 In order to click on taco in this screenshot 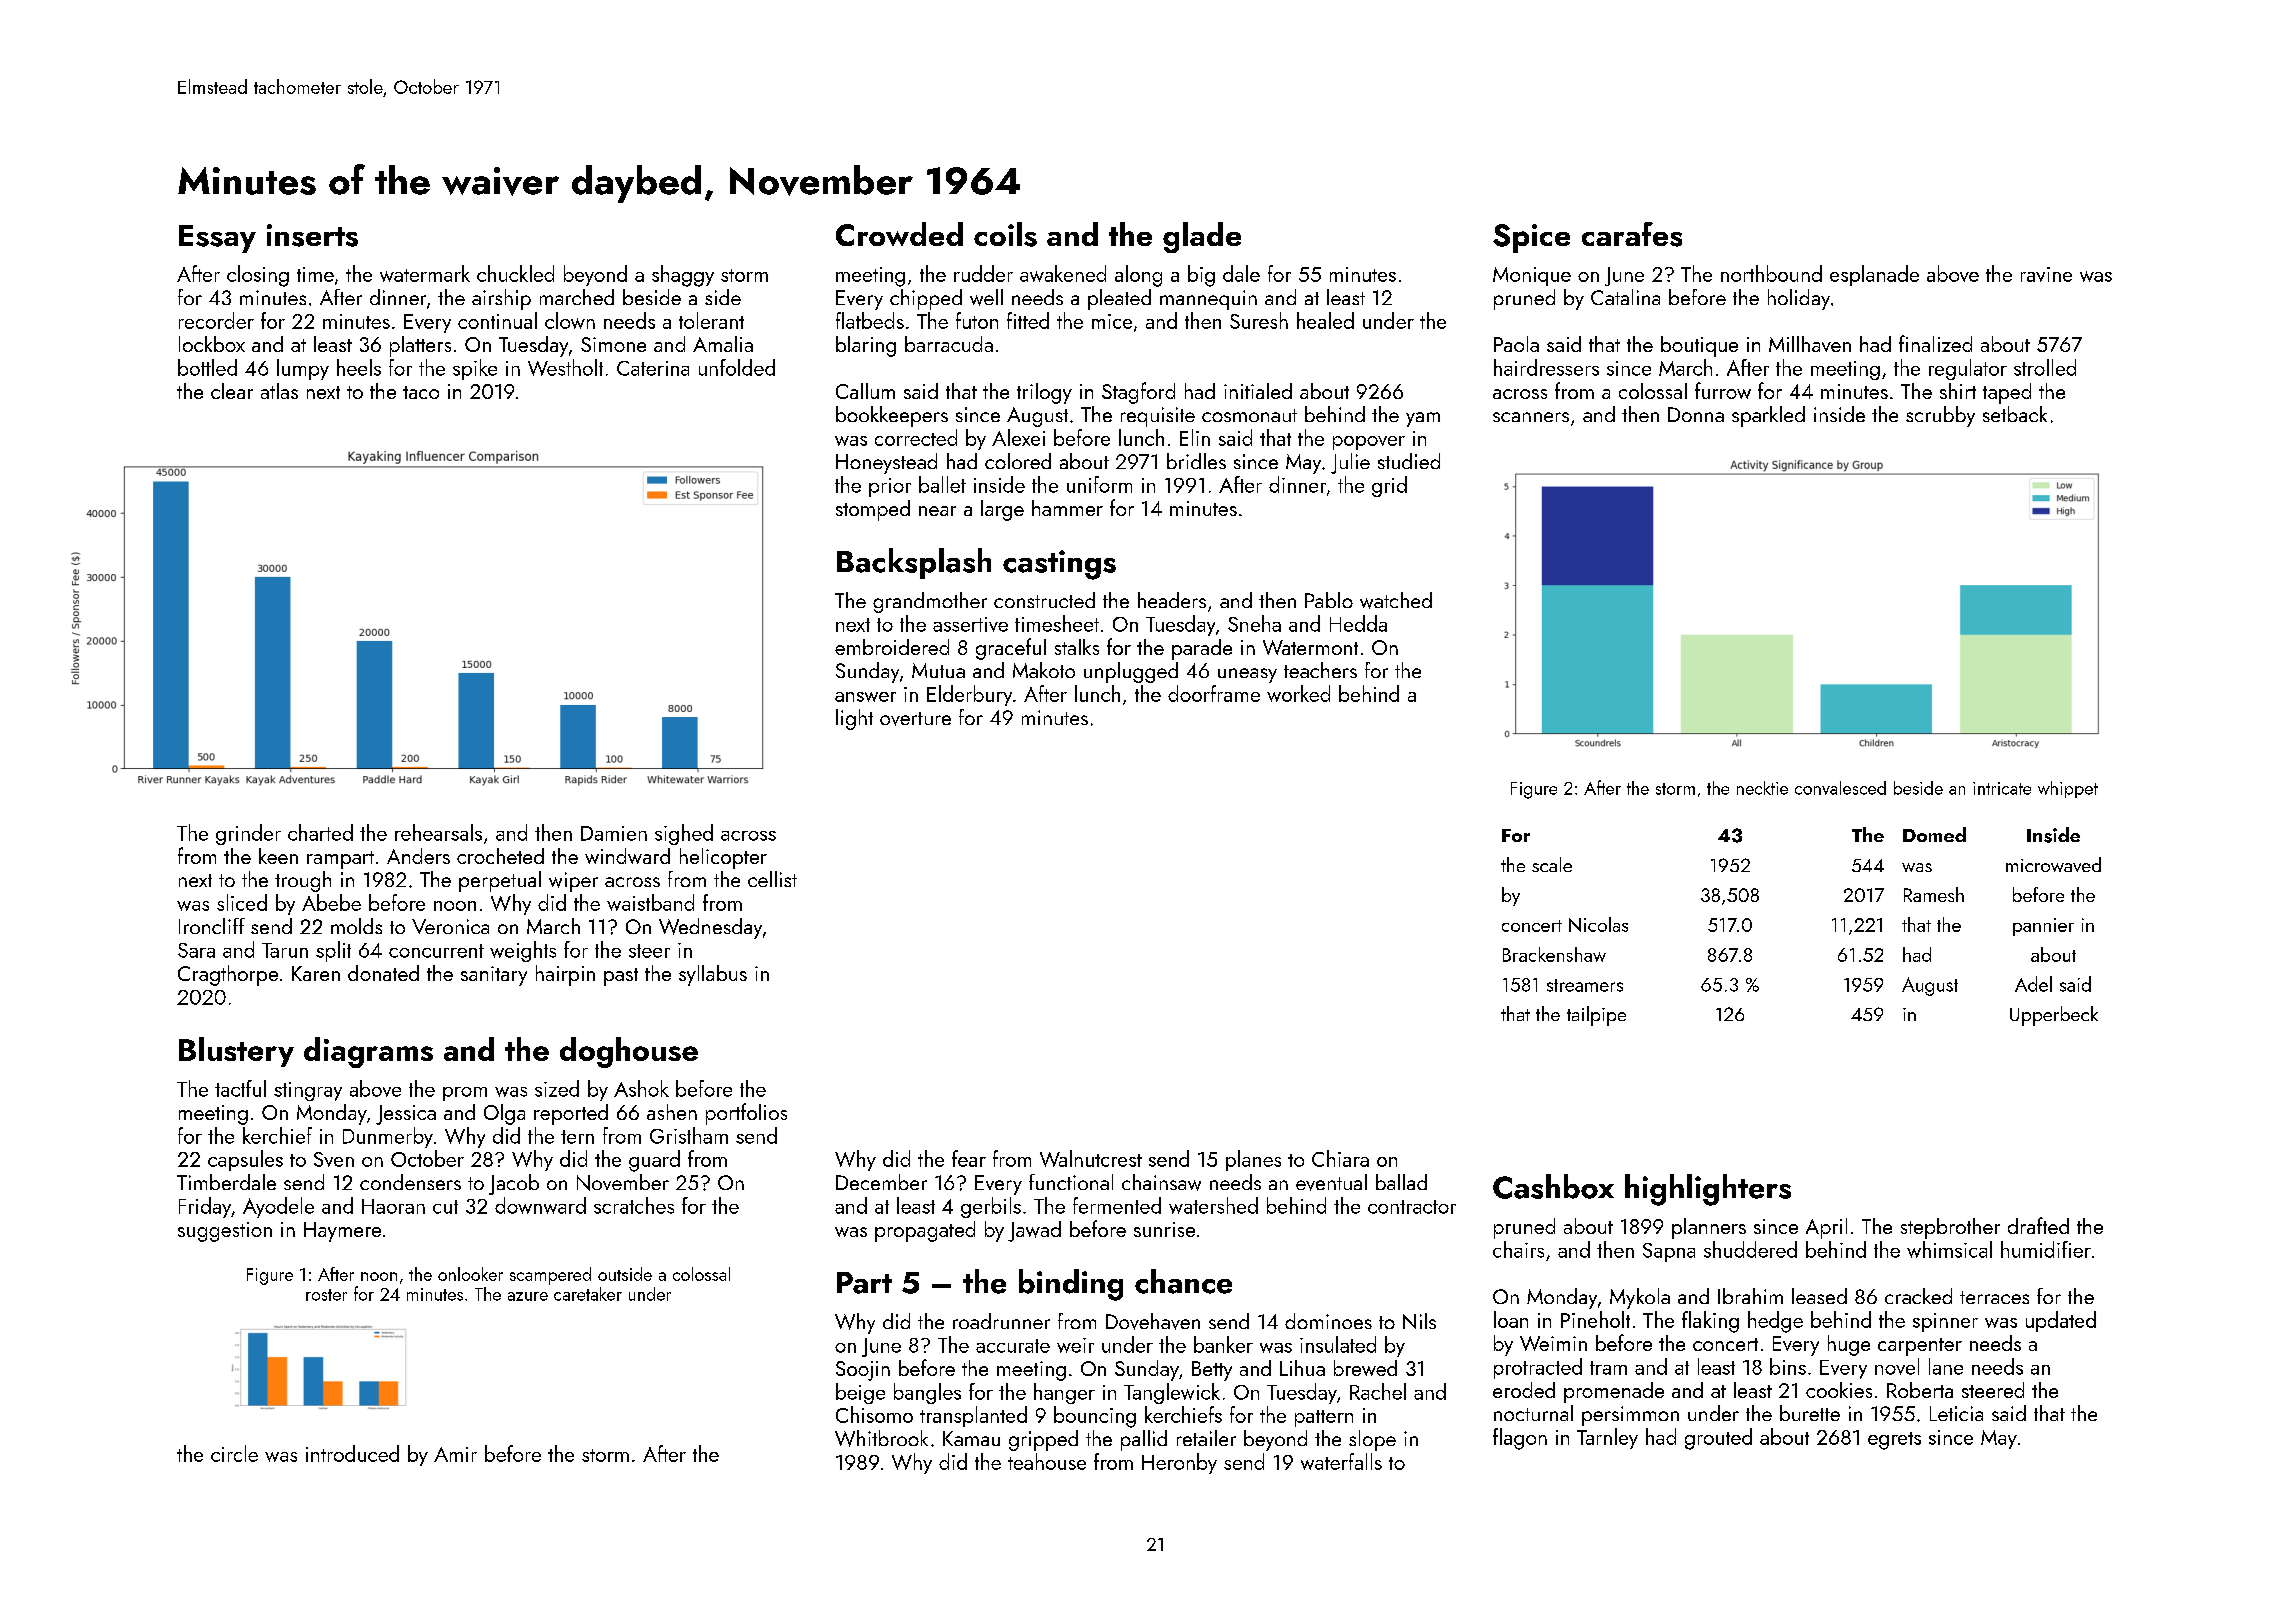, I will do `click(421, 392)`.
